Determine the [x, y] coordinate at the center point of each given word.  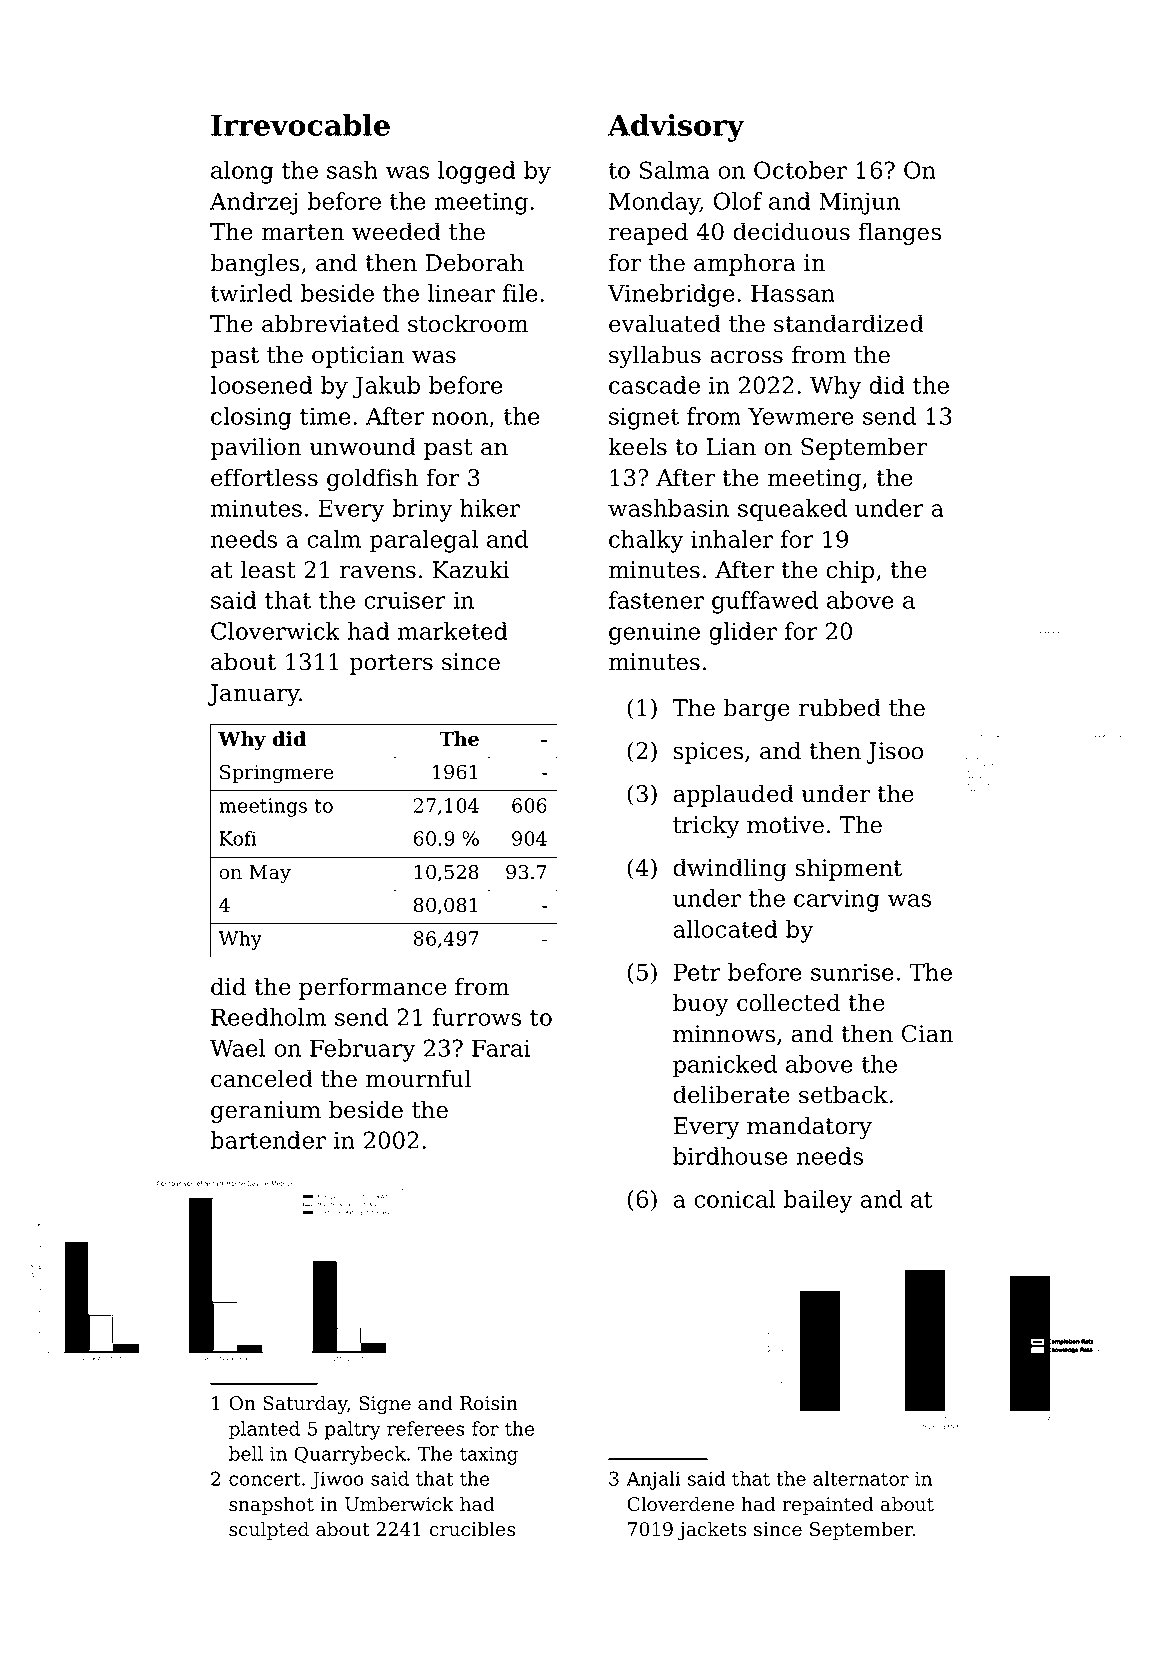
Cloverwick [275, 631]
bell [246, 1453]
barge [756, 709]
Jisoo [894, 753]
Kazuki [471, 569]
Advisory [675, 128]
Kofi [238, 838]
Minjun [859, 203]
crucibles [472, 1529]
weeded [396, 231]
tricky [706, 826]
